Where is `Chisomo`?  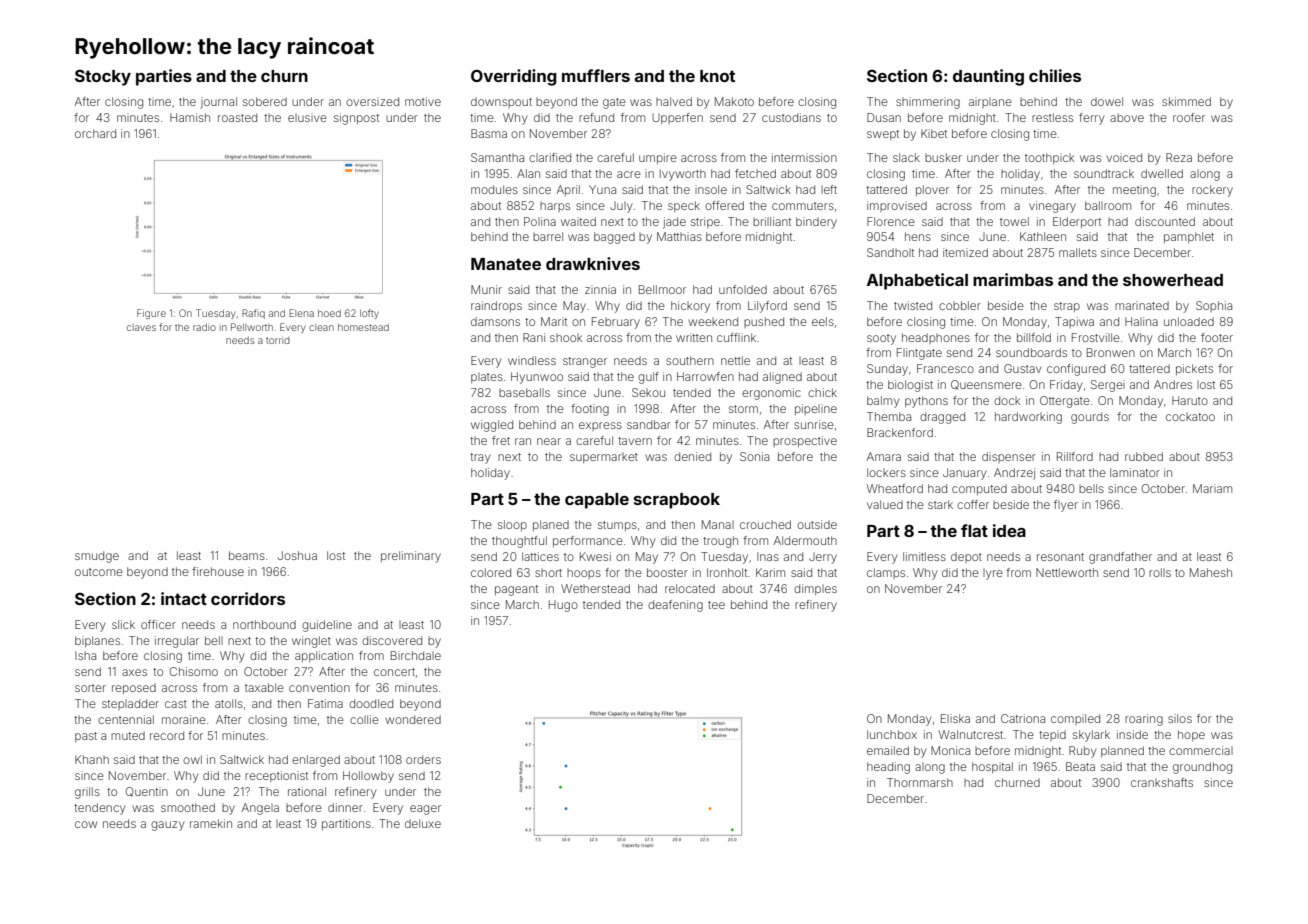
Chisomo is located at coordinates (193, 671).
